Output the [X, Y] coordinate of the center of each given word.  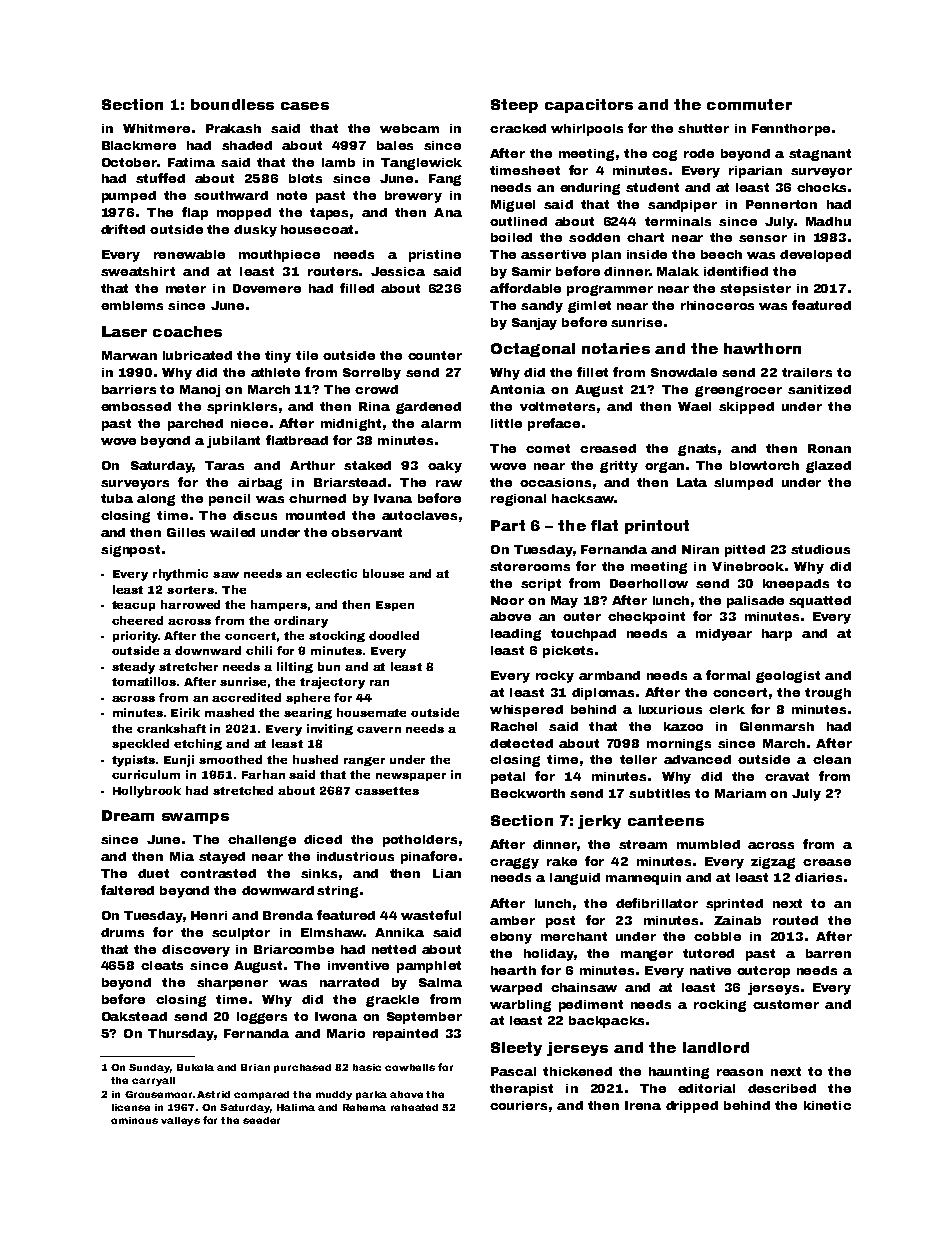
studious [820, 549]
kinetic [827, 1105]
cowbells [410, 1067]
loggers [262, 1018]
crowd [376, 389]
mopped [244, 214]
